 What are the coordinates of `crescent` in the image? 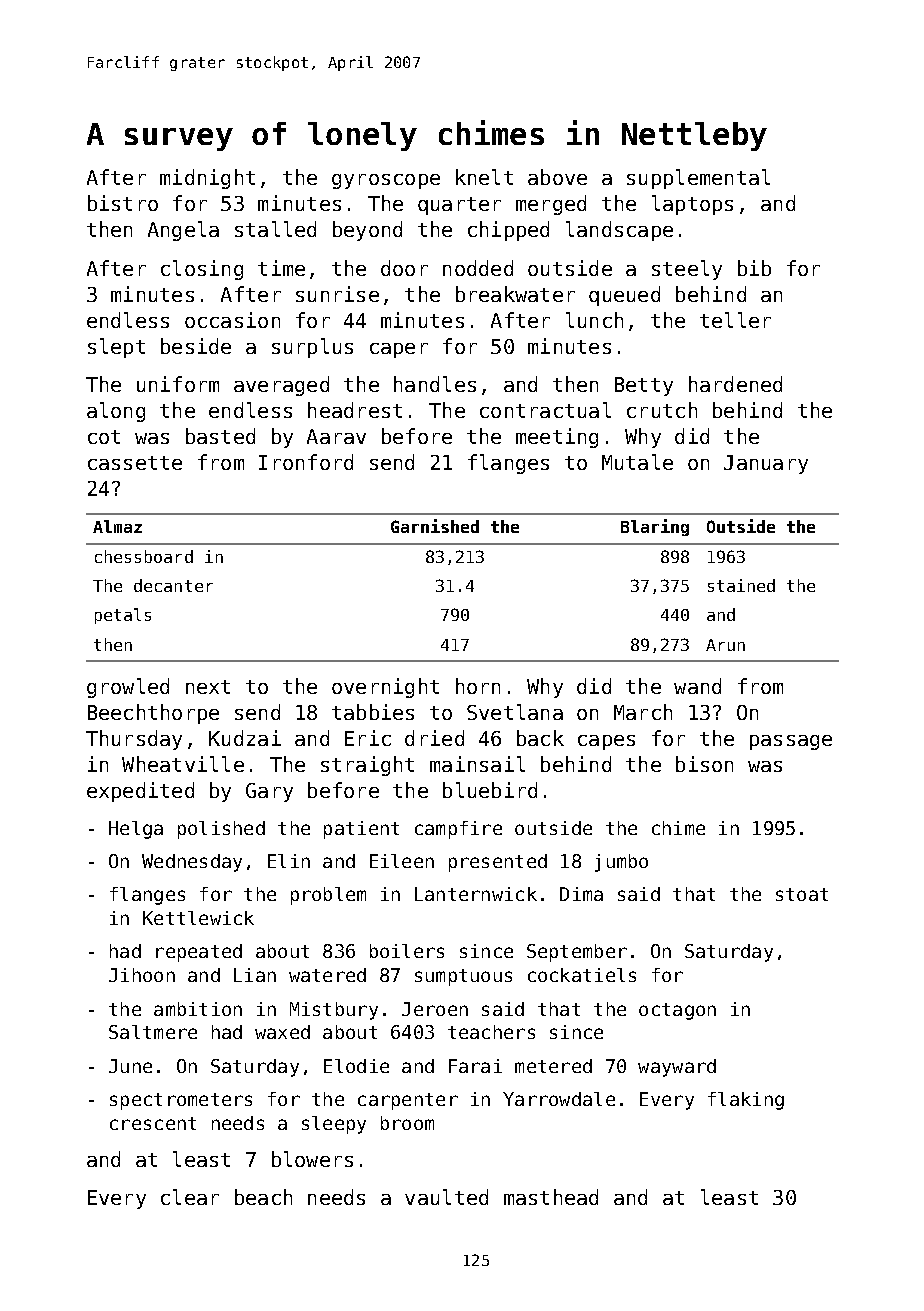 It's located at (153, 1123).
